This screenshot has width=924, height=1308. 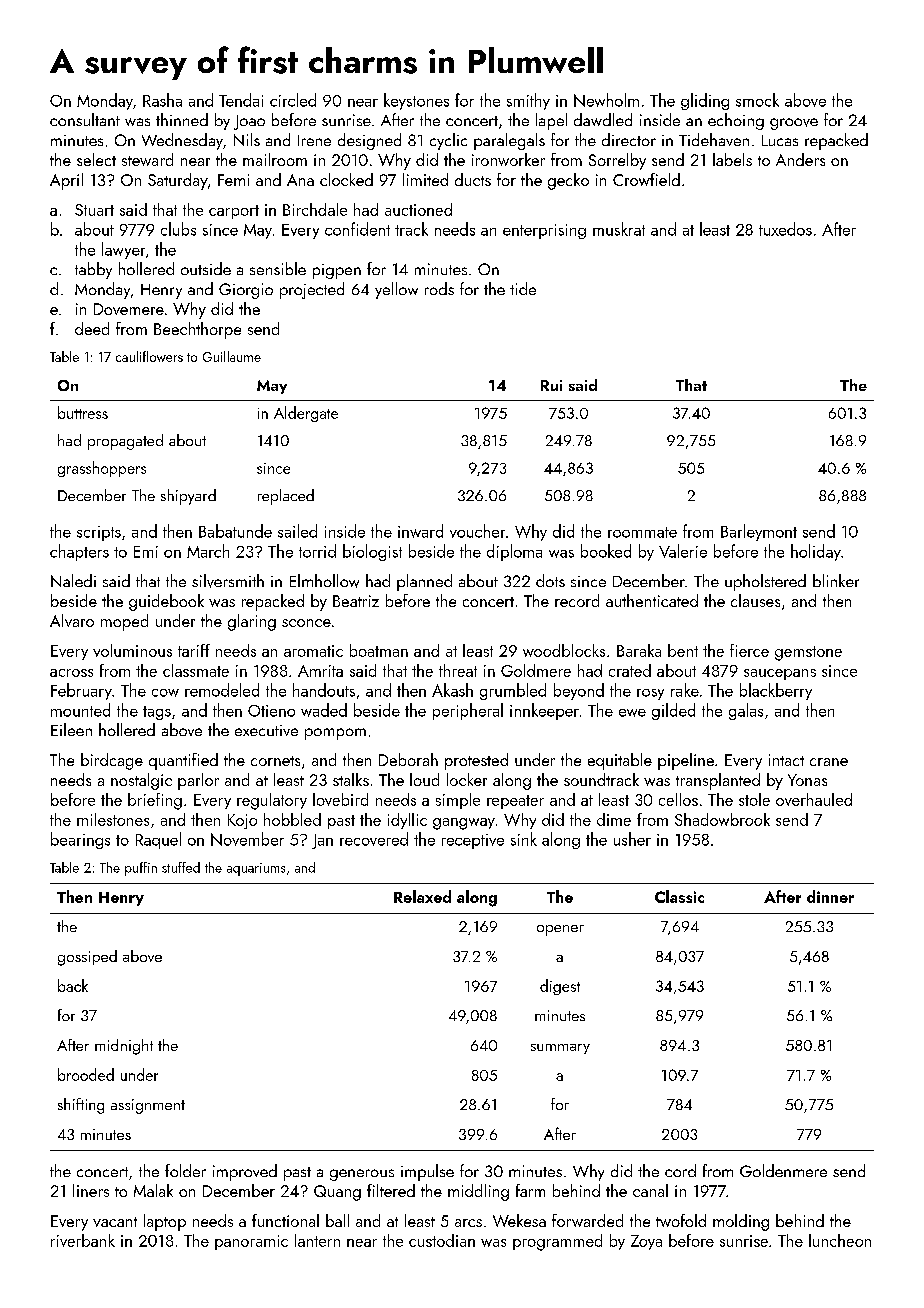 I want to click on smithy, so click(x=528, y=101).
